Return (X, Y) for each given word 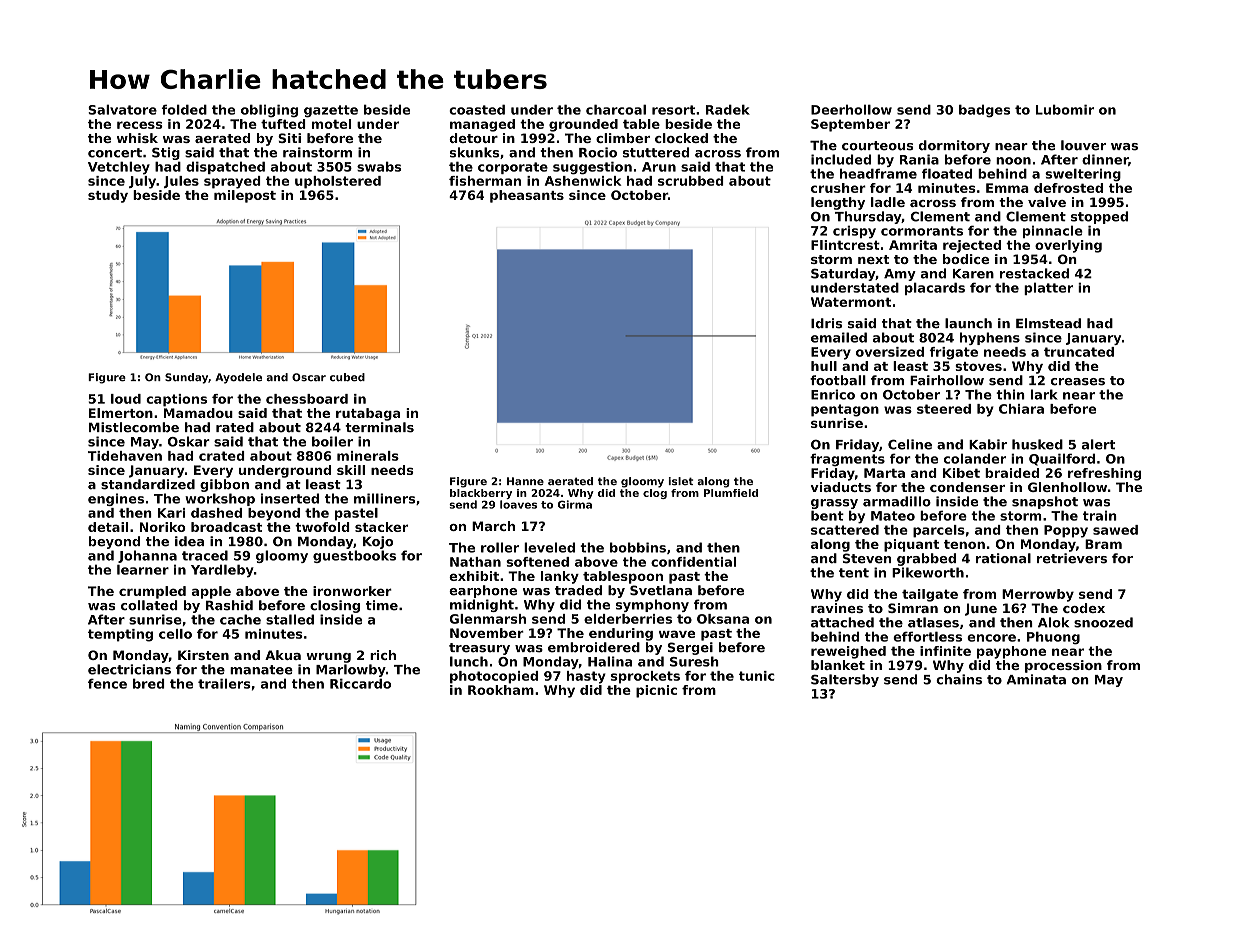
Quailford (1062, 459)
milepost (245, 196)
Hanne (525, 481)
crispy (854, 232)
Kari (171, 513)
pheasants (527, 196)
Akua (283, 655)
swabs (379, 166)
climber (623, 138)
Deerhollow (851, 109)
